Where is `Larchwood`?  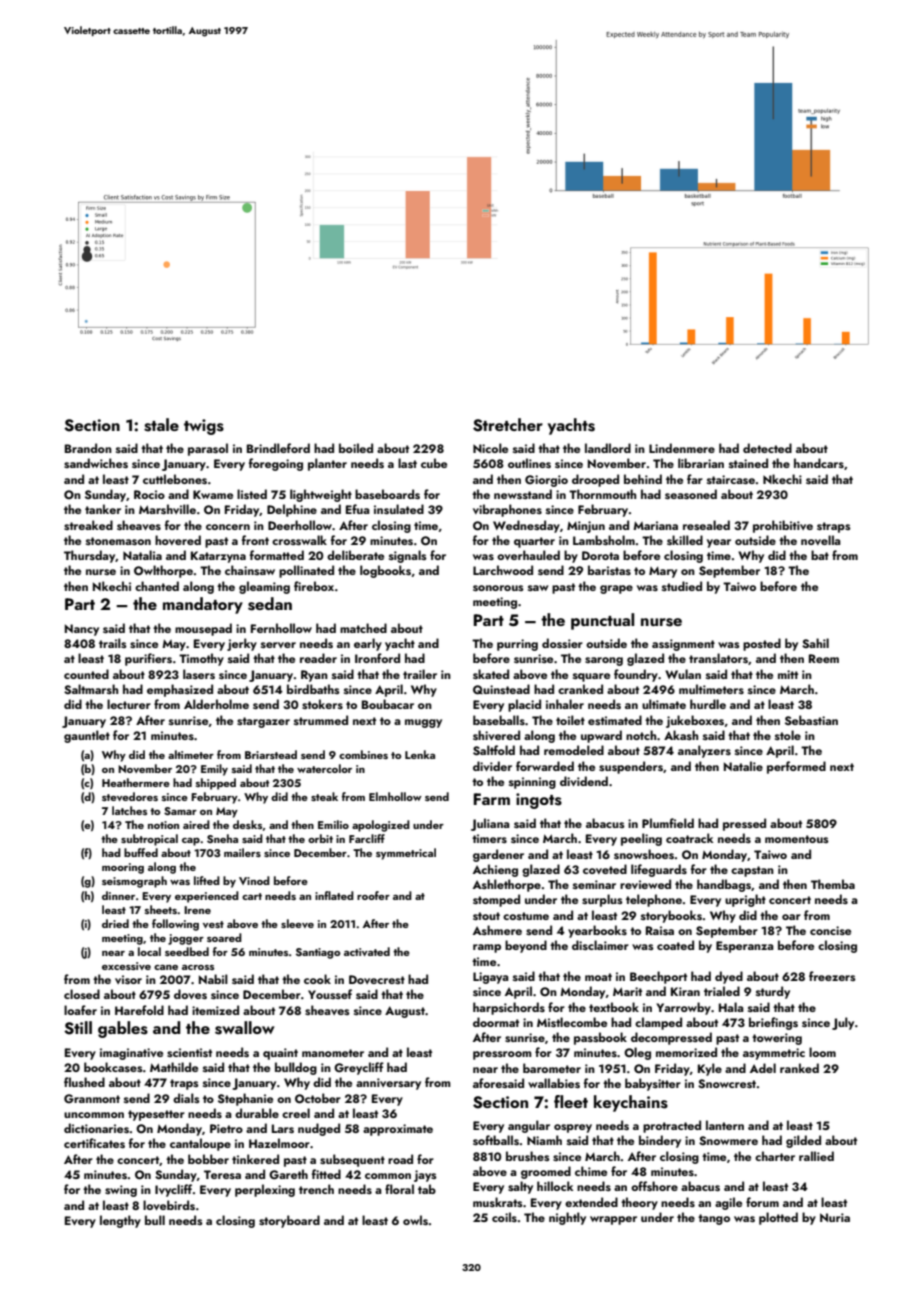
Larchwood is located at coordinates (503, 570).
